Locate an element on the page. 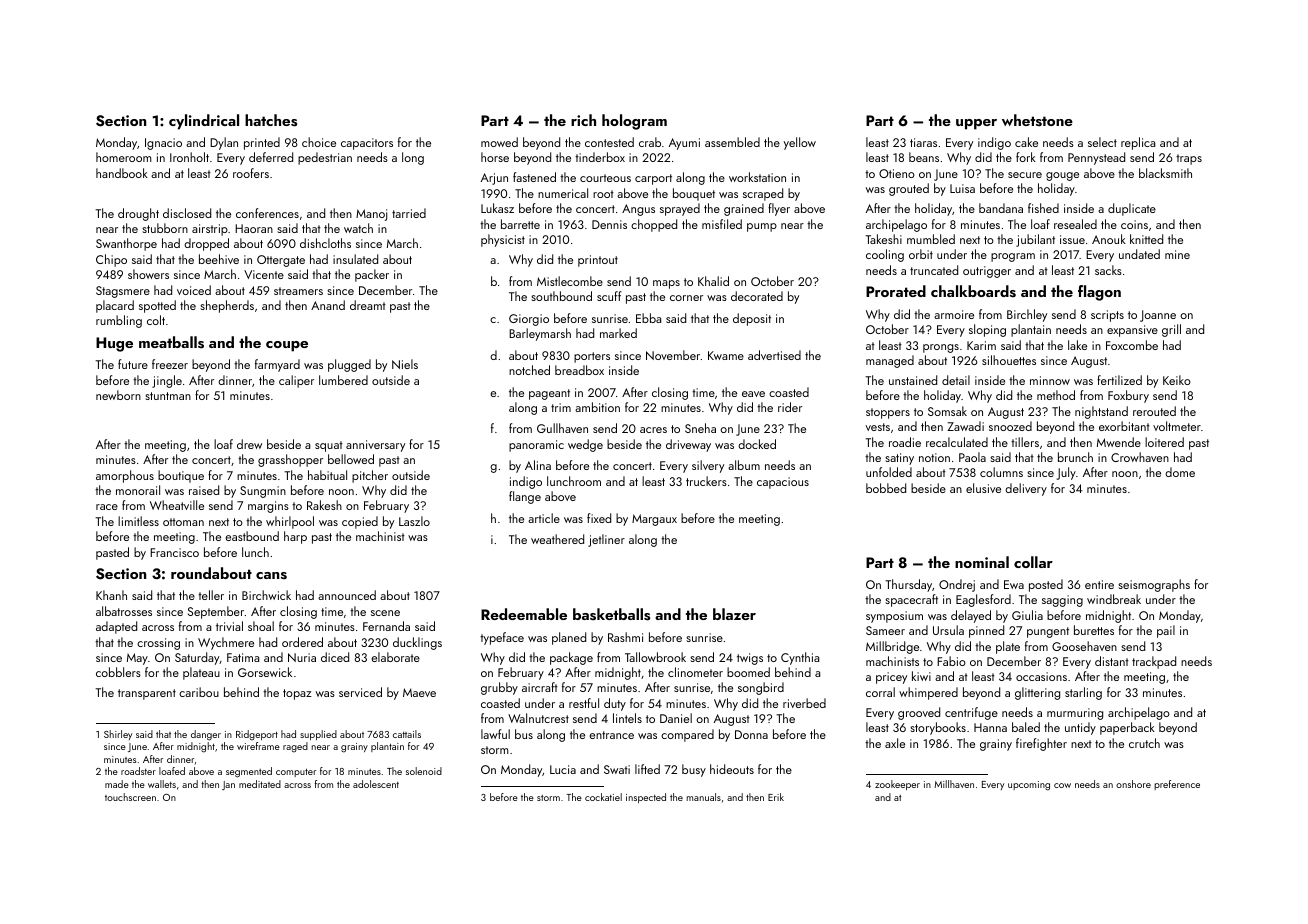  tinderbox is located at coordinates (600, 157).
